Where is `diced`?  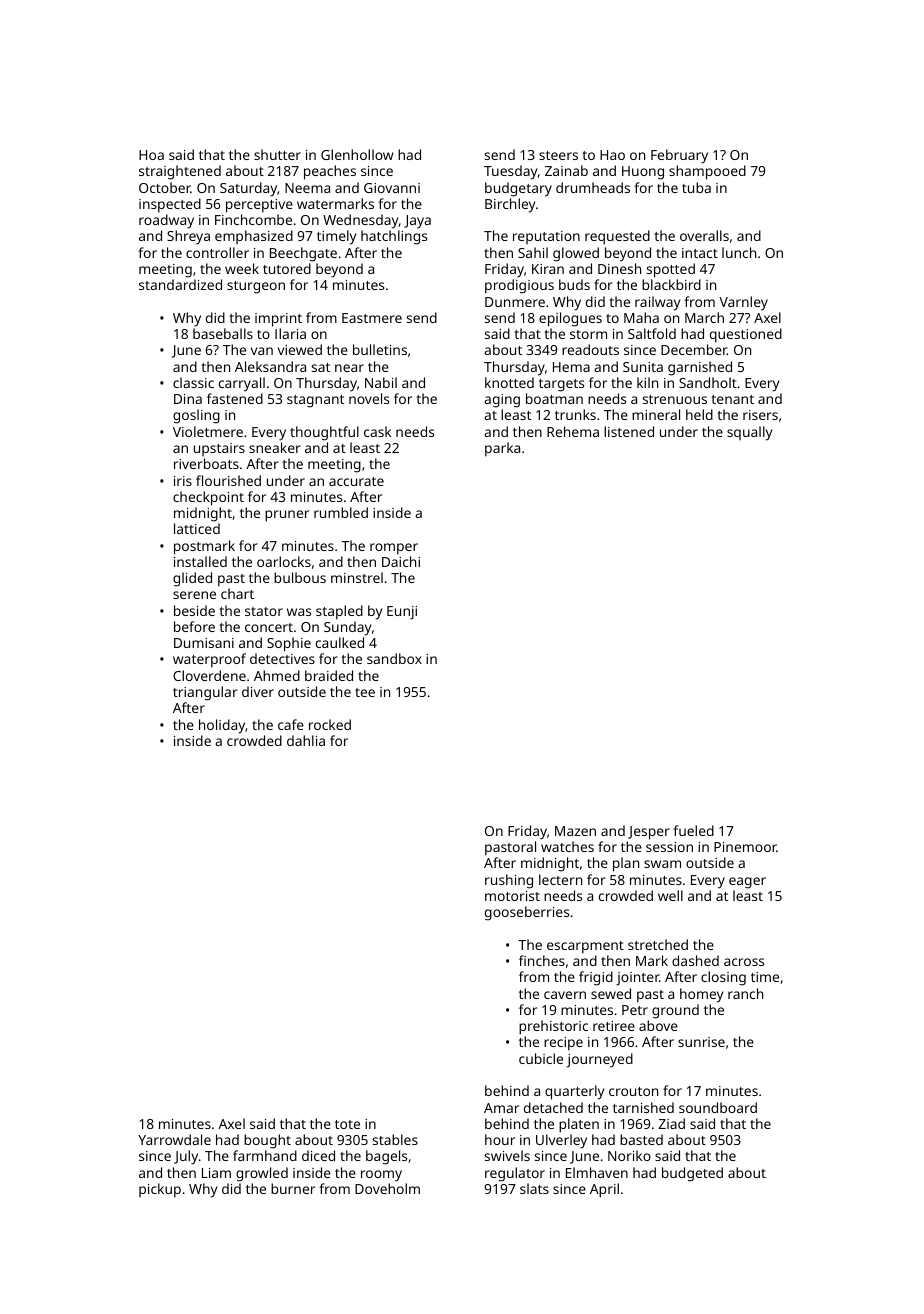 diced is located at coordinates (318, 1155).
